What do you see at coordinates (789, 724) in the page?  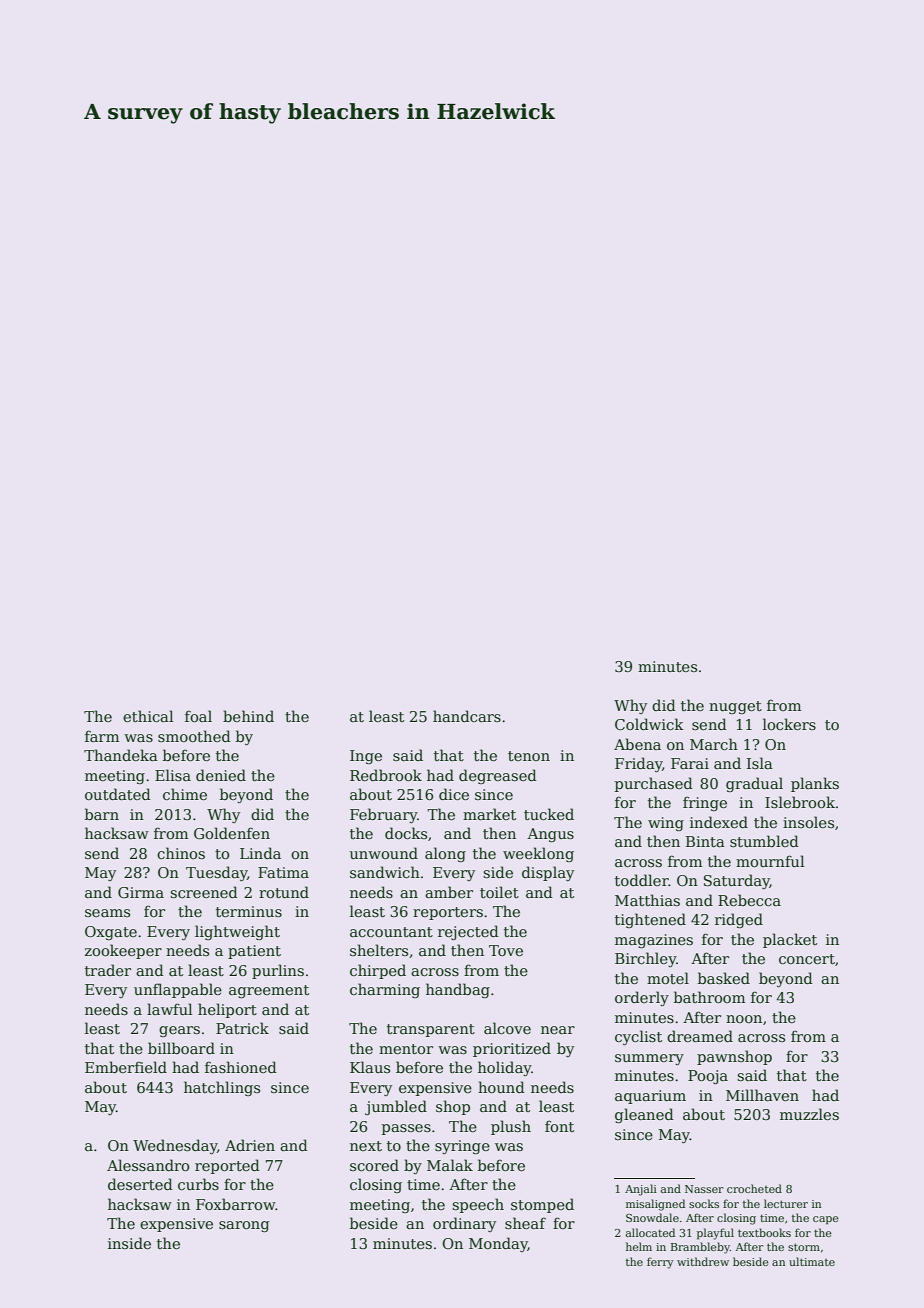 I see `lockers` at bounding box center [789, 724].
